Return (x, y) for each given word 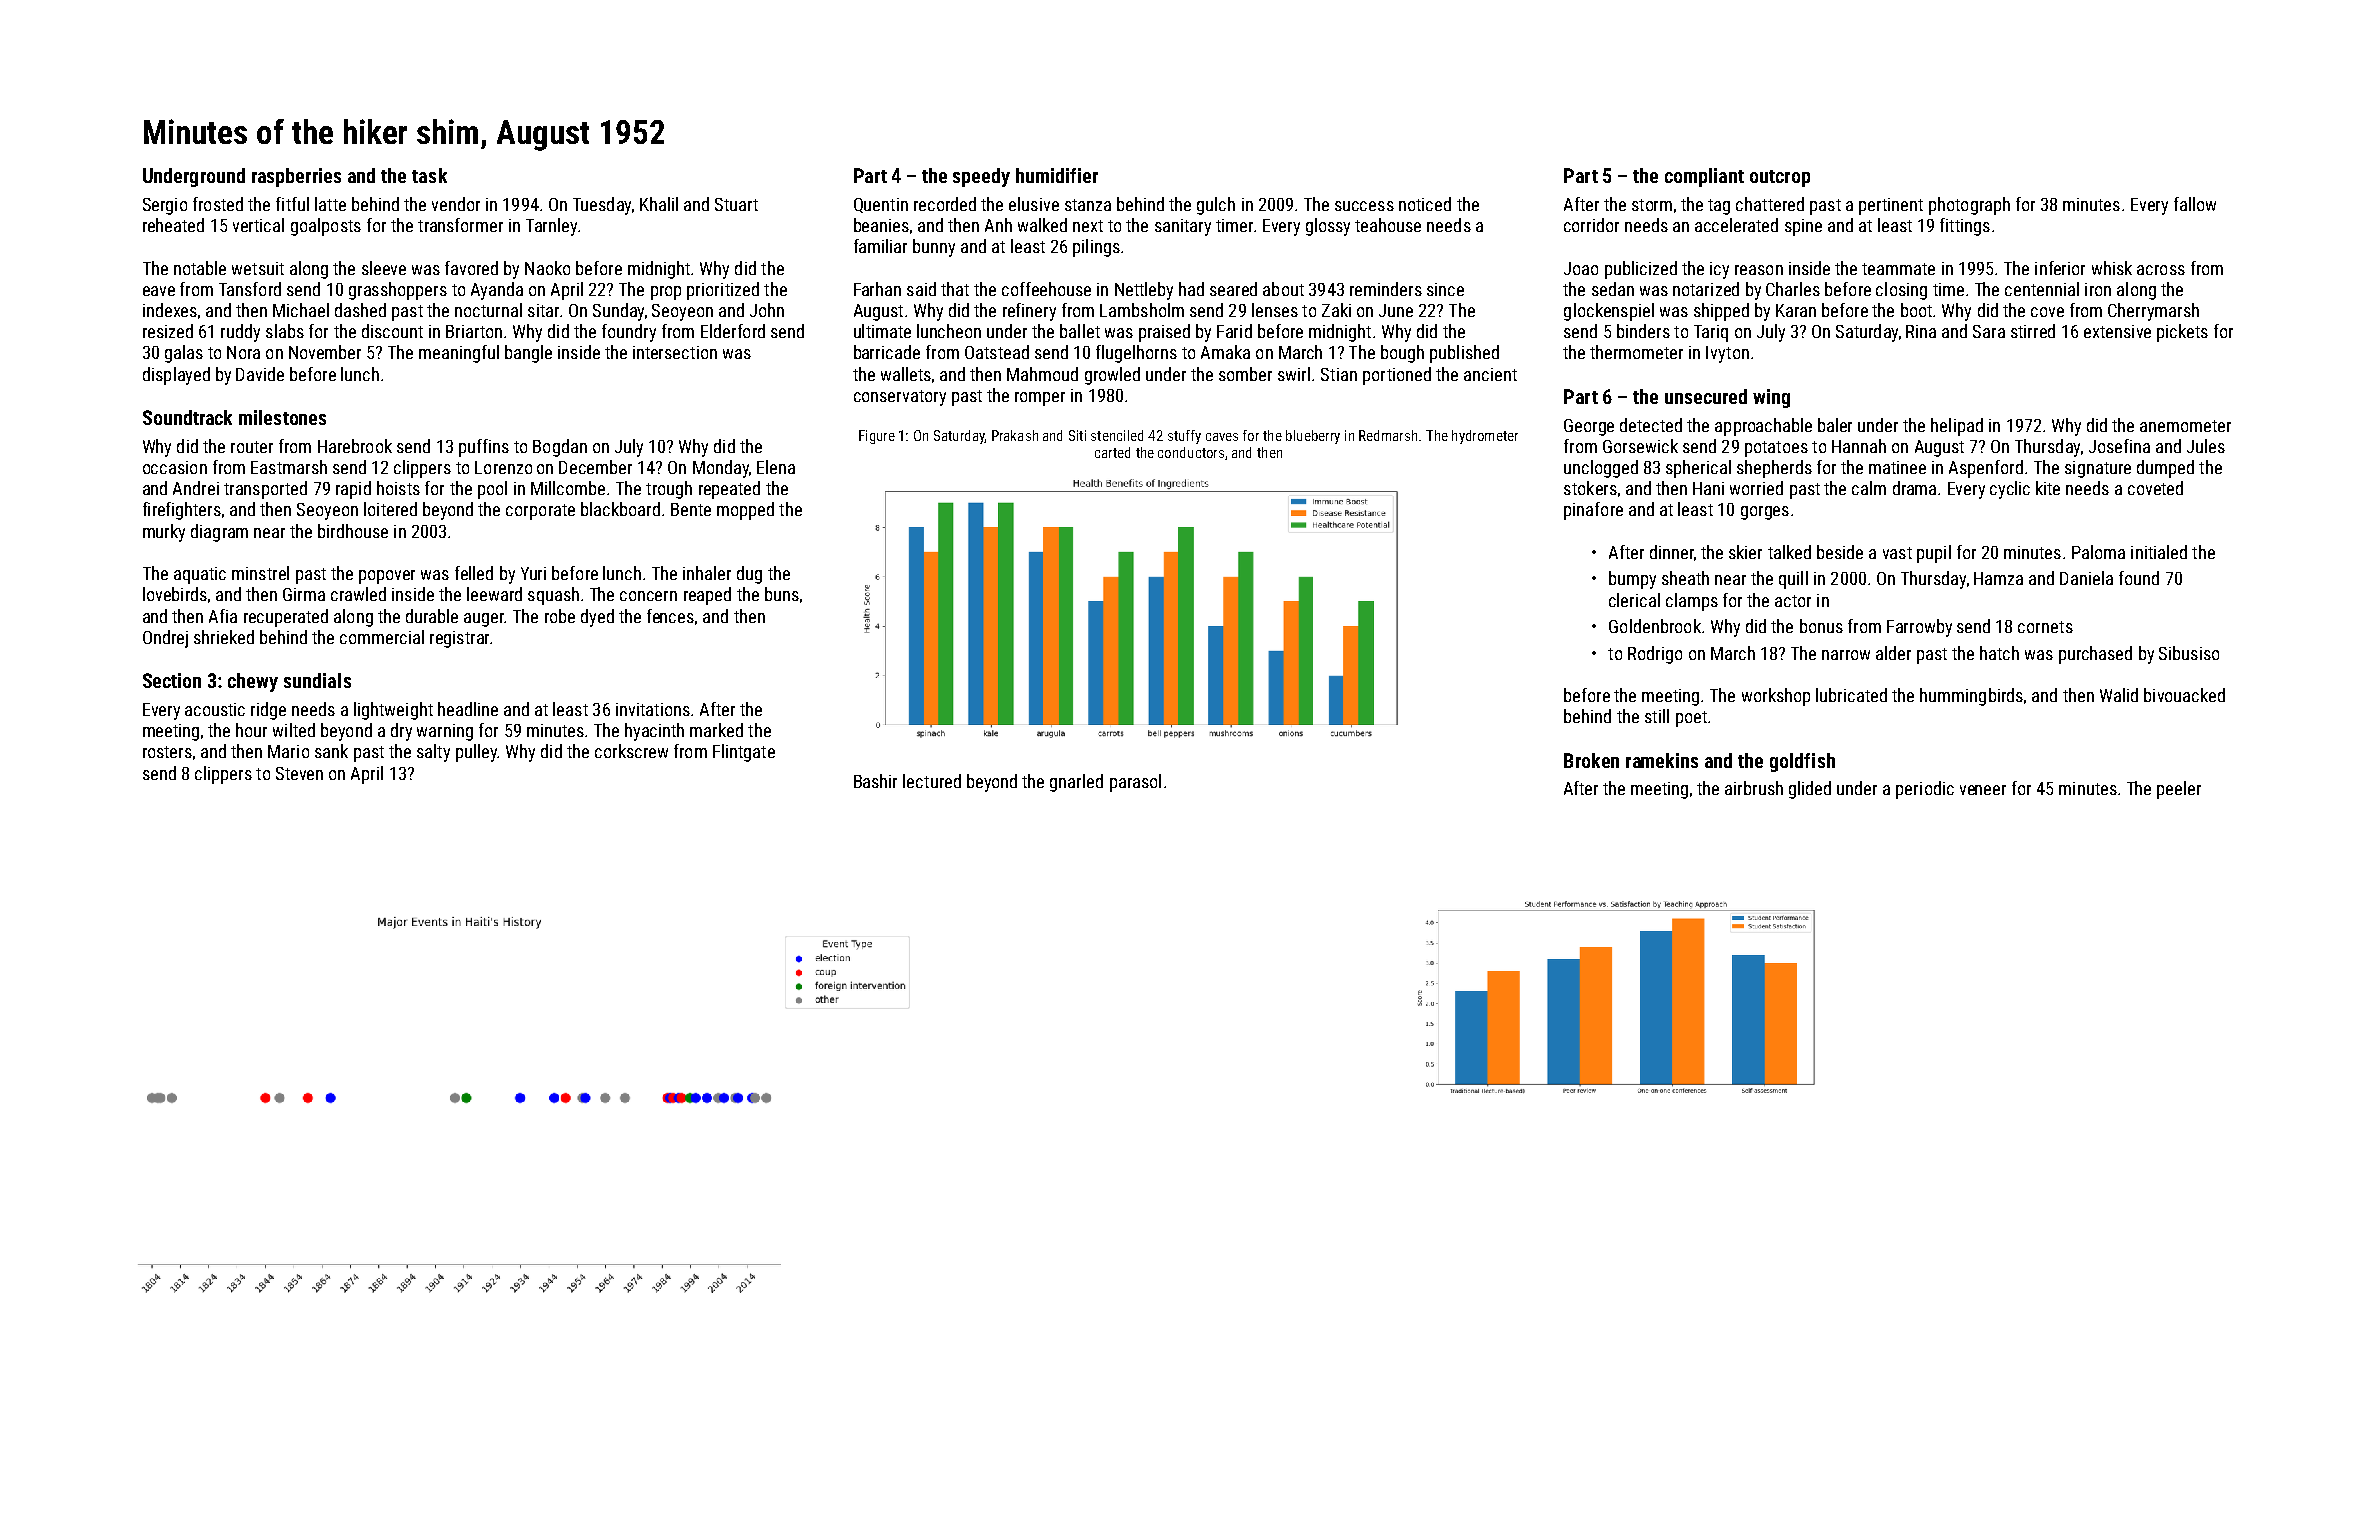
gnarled (1076, 783)
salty (433, 753)
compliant (1704, 177)
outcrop (1780, 178)
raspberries (296, 177)
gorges (1765, 513)
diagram (219, 533)
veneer (1983, 790)
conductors (1191, 452)
